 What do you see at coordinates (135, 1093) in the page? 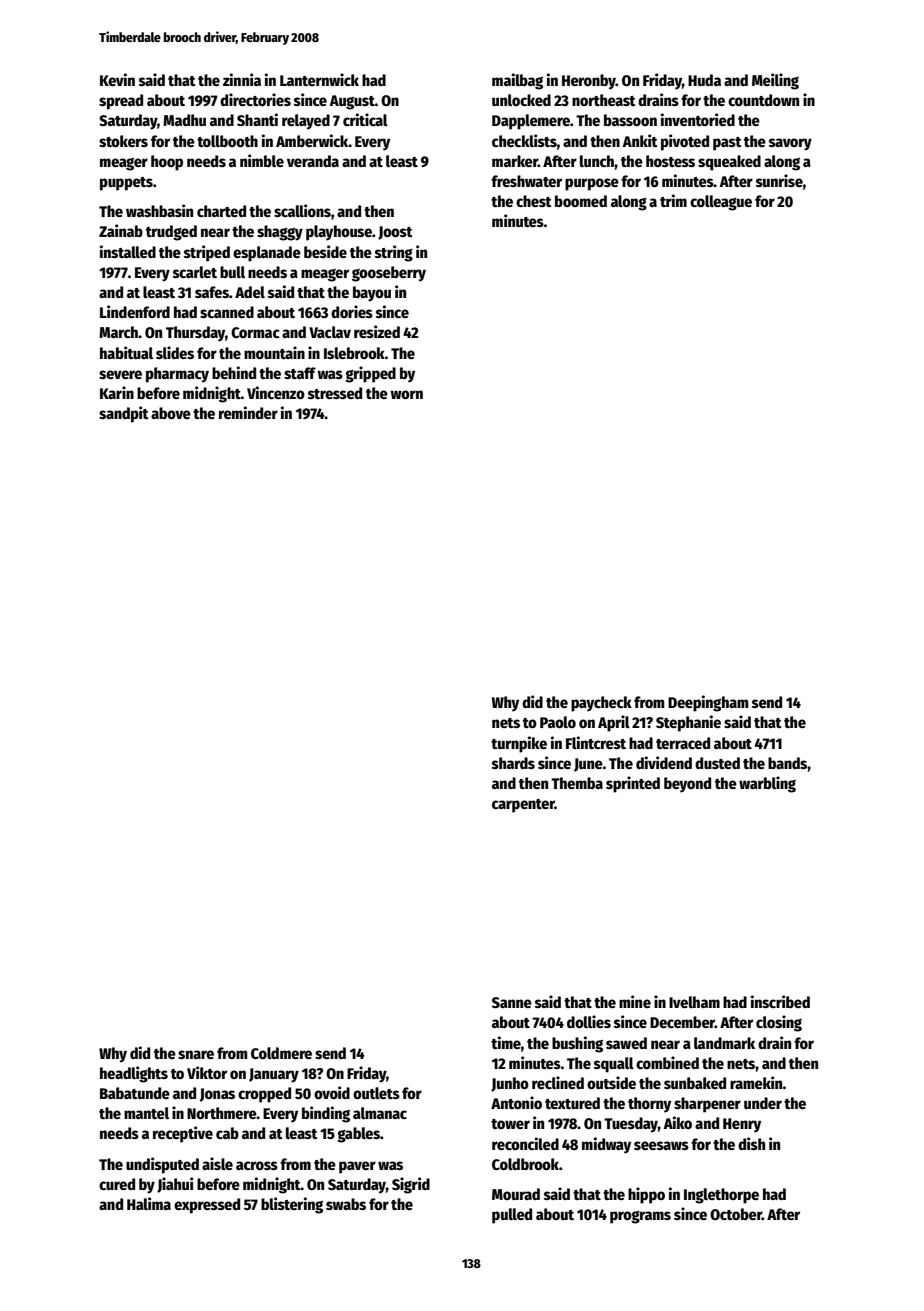
I see `Babatunde` at bounding box center [135, 1093].
